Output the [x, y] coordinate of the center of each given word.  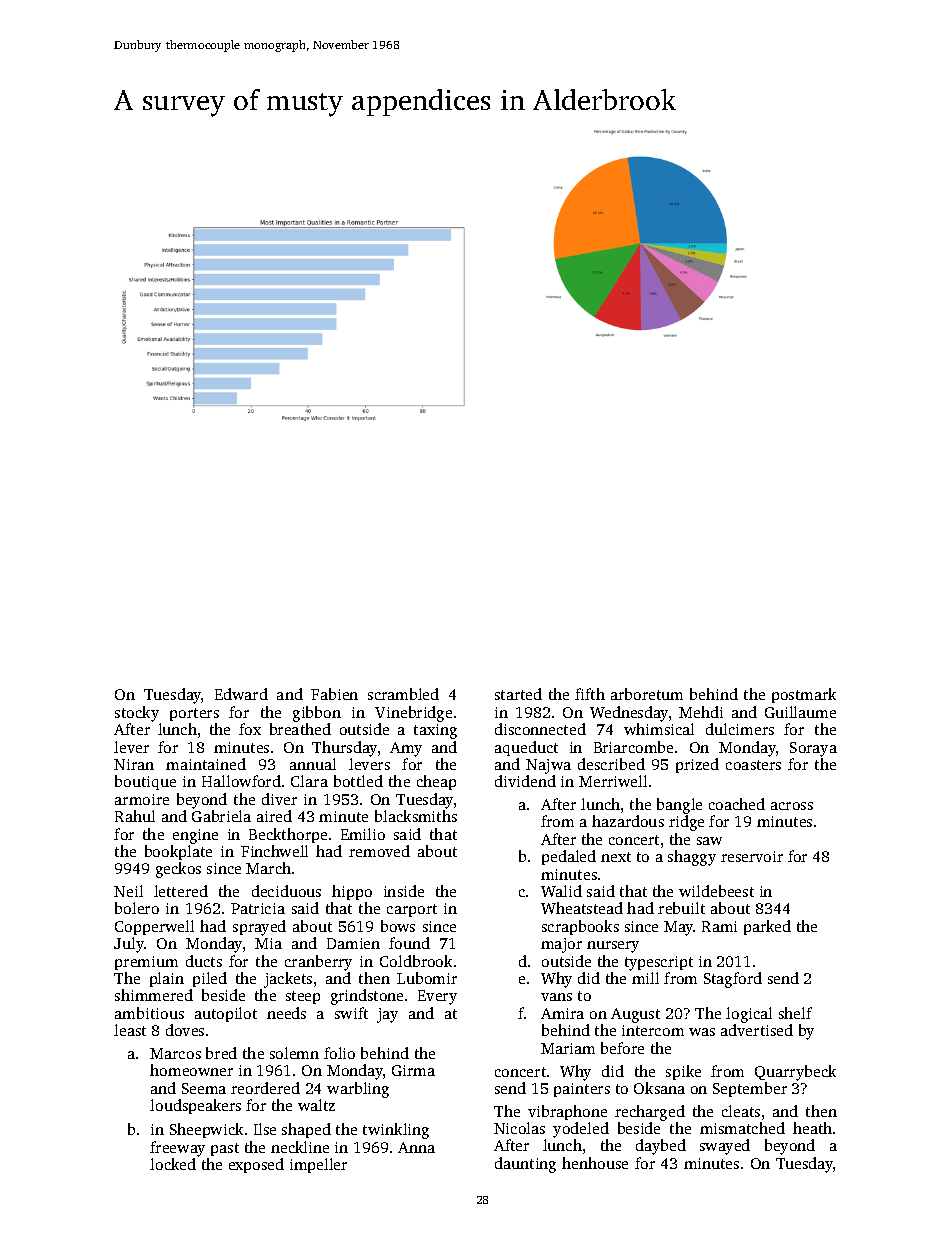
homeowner [191, 1070]
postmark [804, 695]
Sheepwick [206, 1130]
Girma [413, 1070]
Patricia [258, 908]
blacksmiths [416, 816]
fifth [590, 694]
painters [582, 1090]
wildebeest [716, 891]
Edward [241, 694]
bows [398, 926]
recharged [650, 1113]
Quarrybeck [795, 1073]
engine [195, 836]
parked [767, 927]
